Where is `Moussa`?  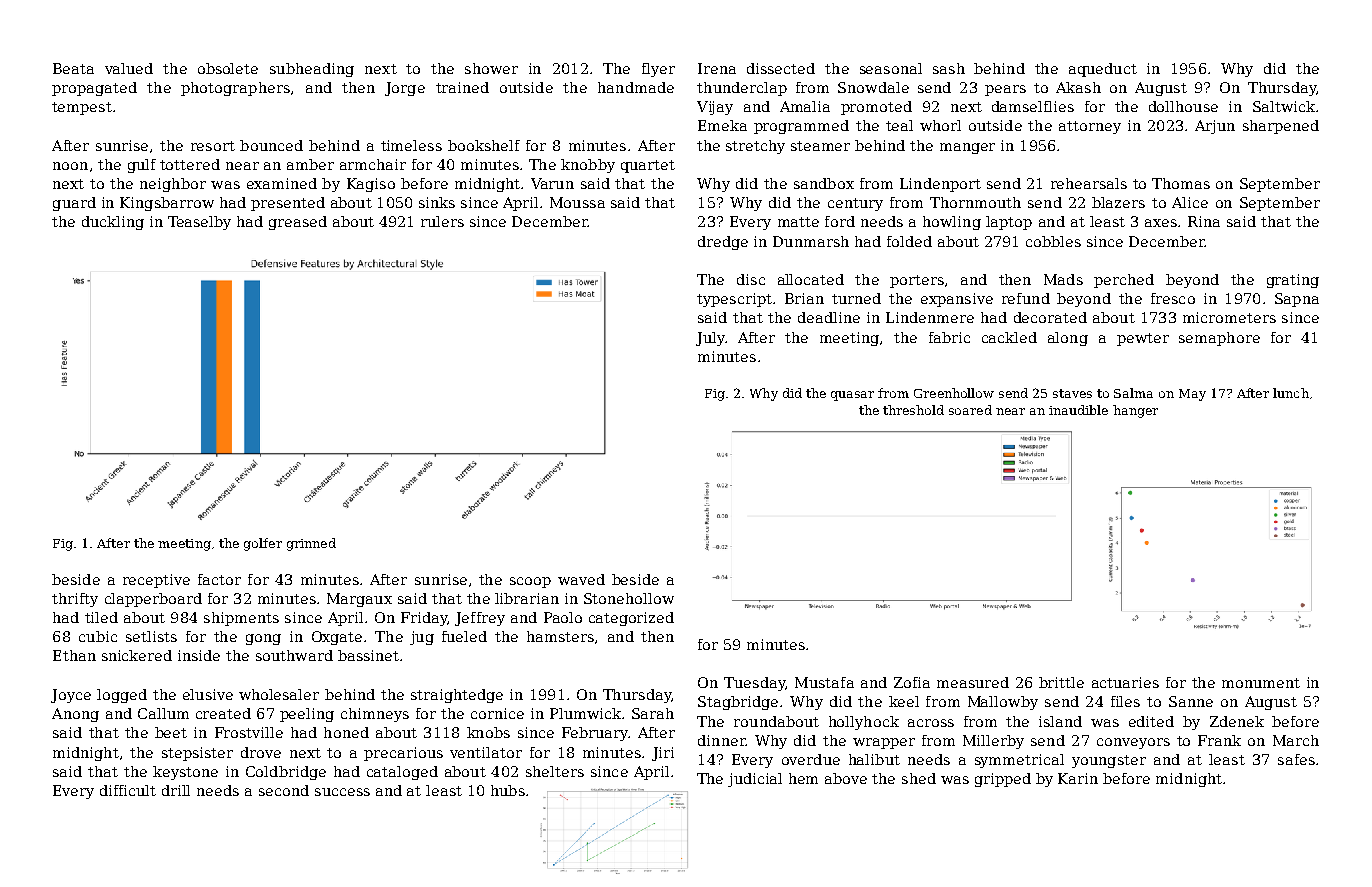
Moussa is located at coordinates (577, 202).
